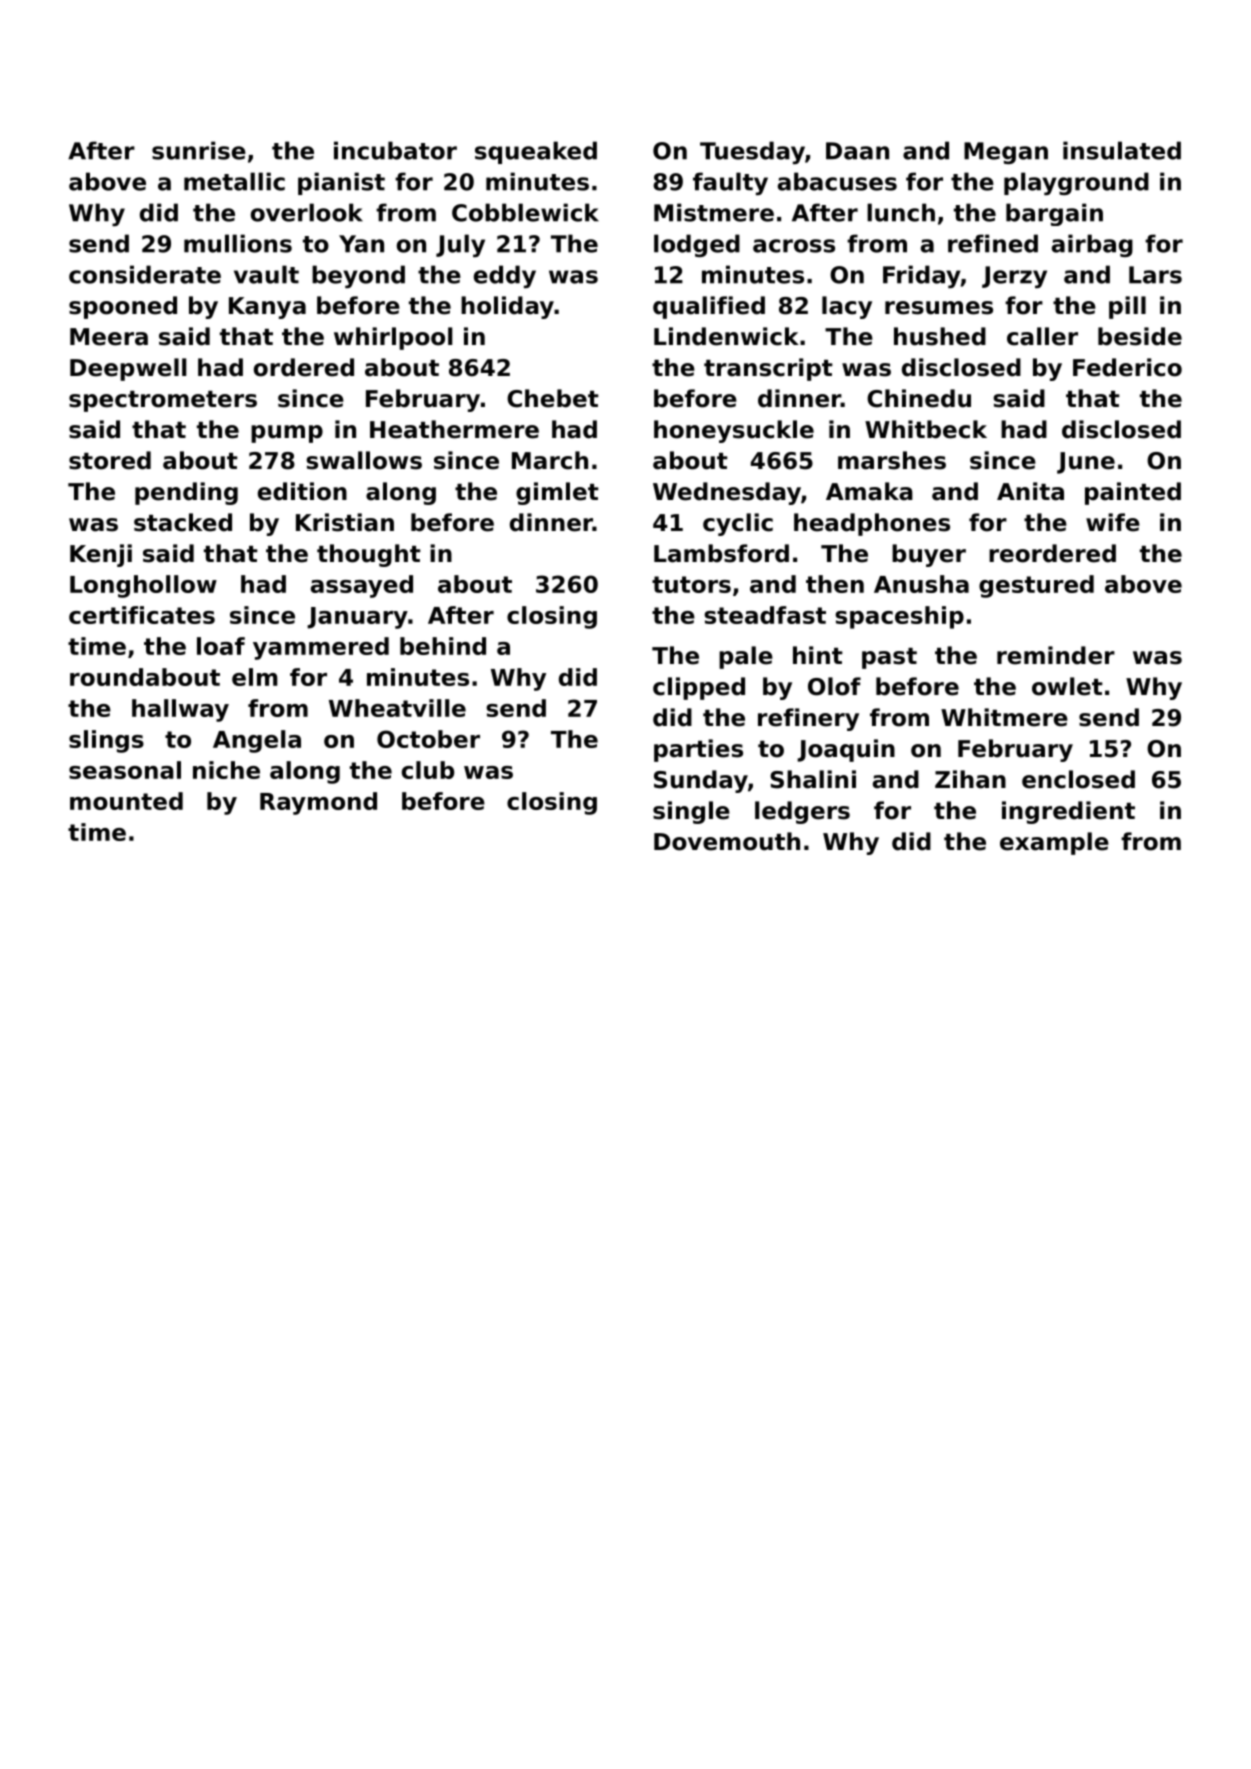  What do you see at coordinates (1056, 655) in the document?
I see `reminder` at bounding box center [1056, 655].
